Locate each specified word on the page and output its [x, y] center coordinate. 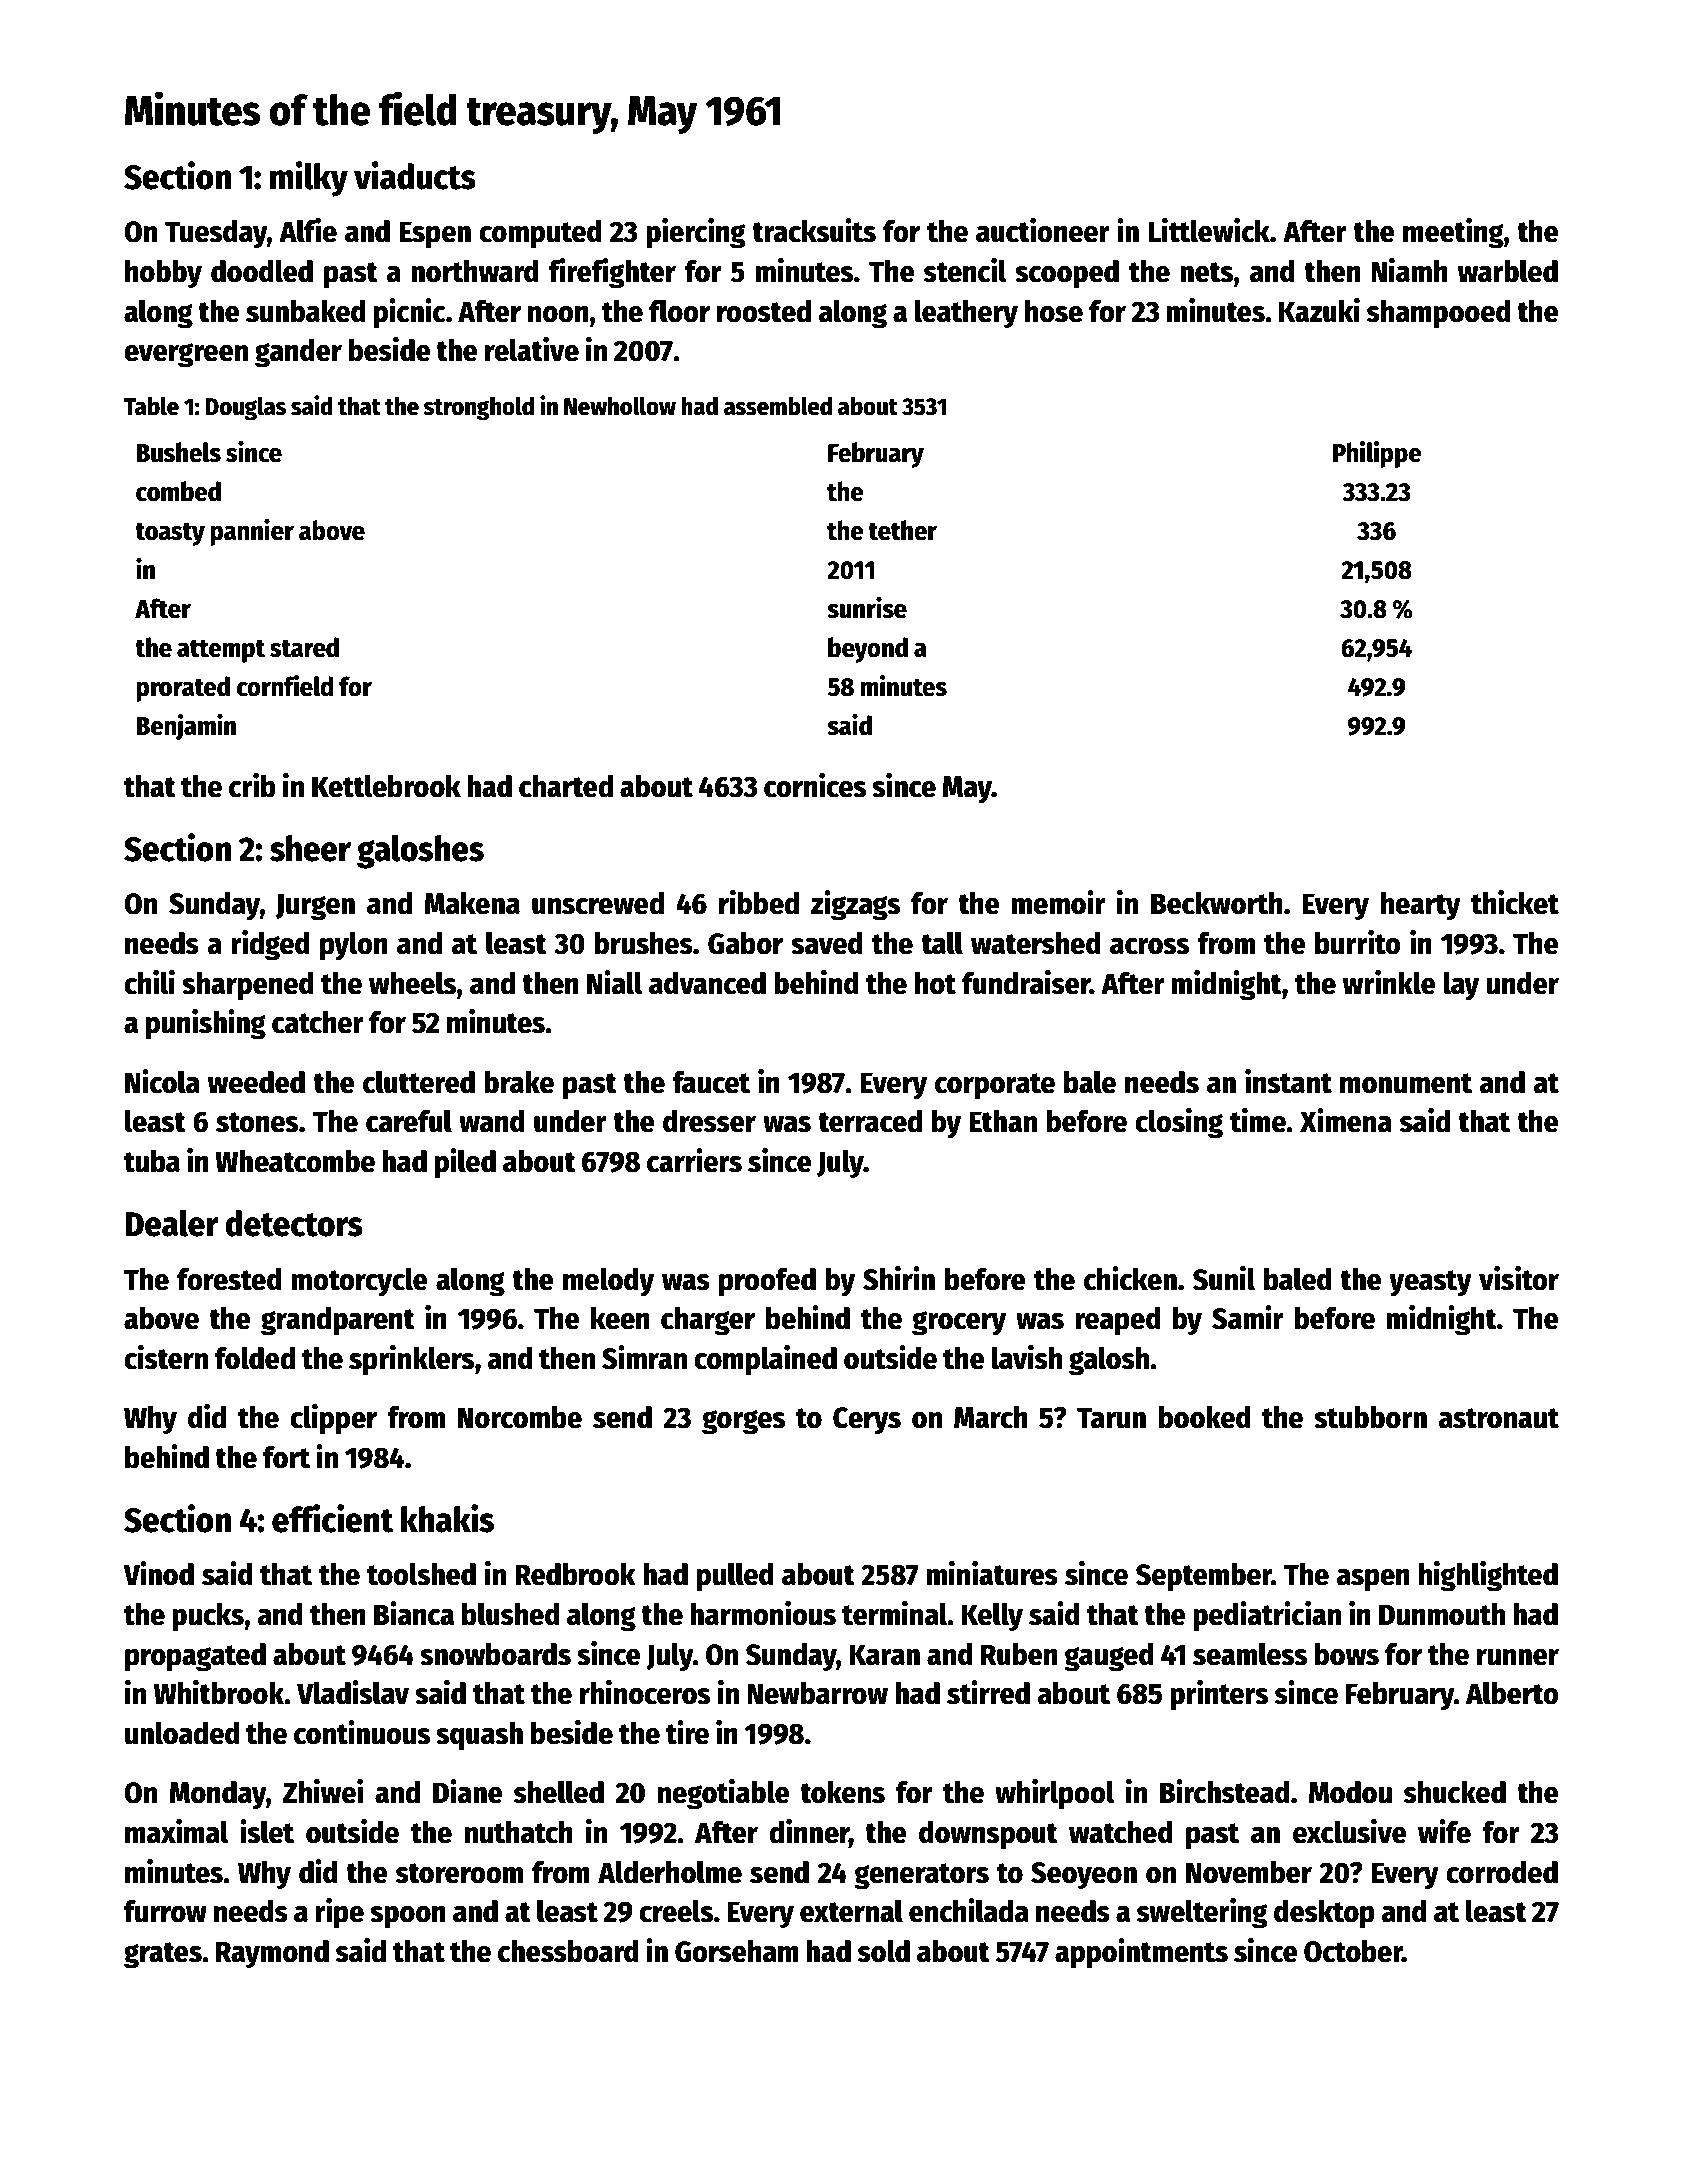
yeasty [1430, 1283]
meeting [1453, 233]
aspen [1373, 1580]
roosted [764, 311]
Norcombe [520, 1417]
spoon [408, 1917]
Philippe [1377, 454]
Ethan [1003, 1121]
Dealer [172, 1223]
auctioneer [1043, 230]
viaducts [415, 175]
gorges [743, 1422]
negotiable [724, 1794]
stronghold [478, 408]
